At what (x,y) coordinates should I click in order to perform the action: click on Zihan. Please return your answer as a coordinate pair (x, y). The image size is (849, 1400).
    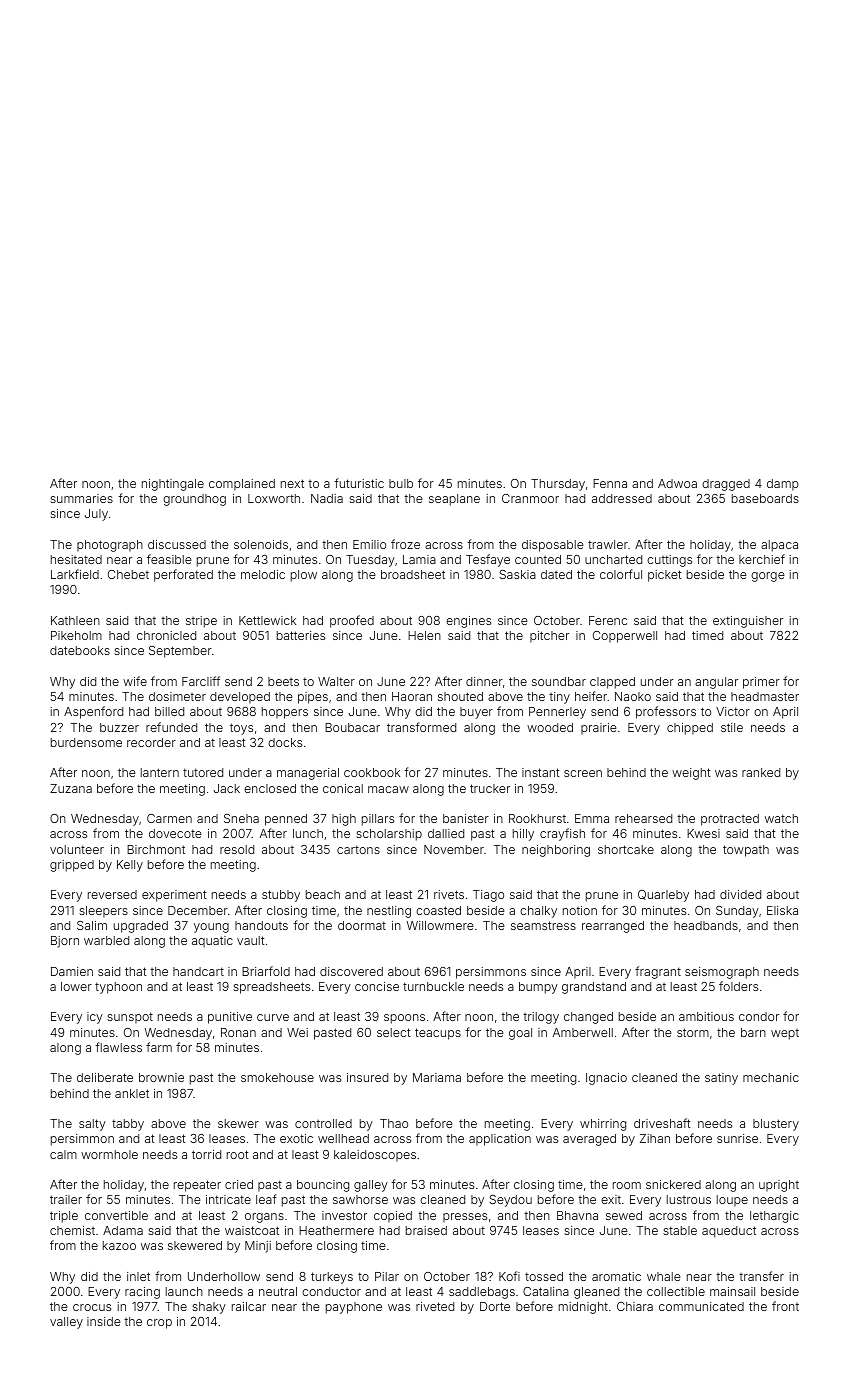
    Looking at the image, I should click on (655, 1138).
